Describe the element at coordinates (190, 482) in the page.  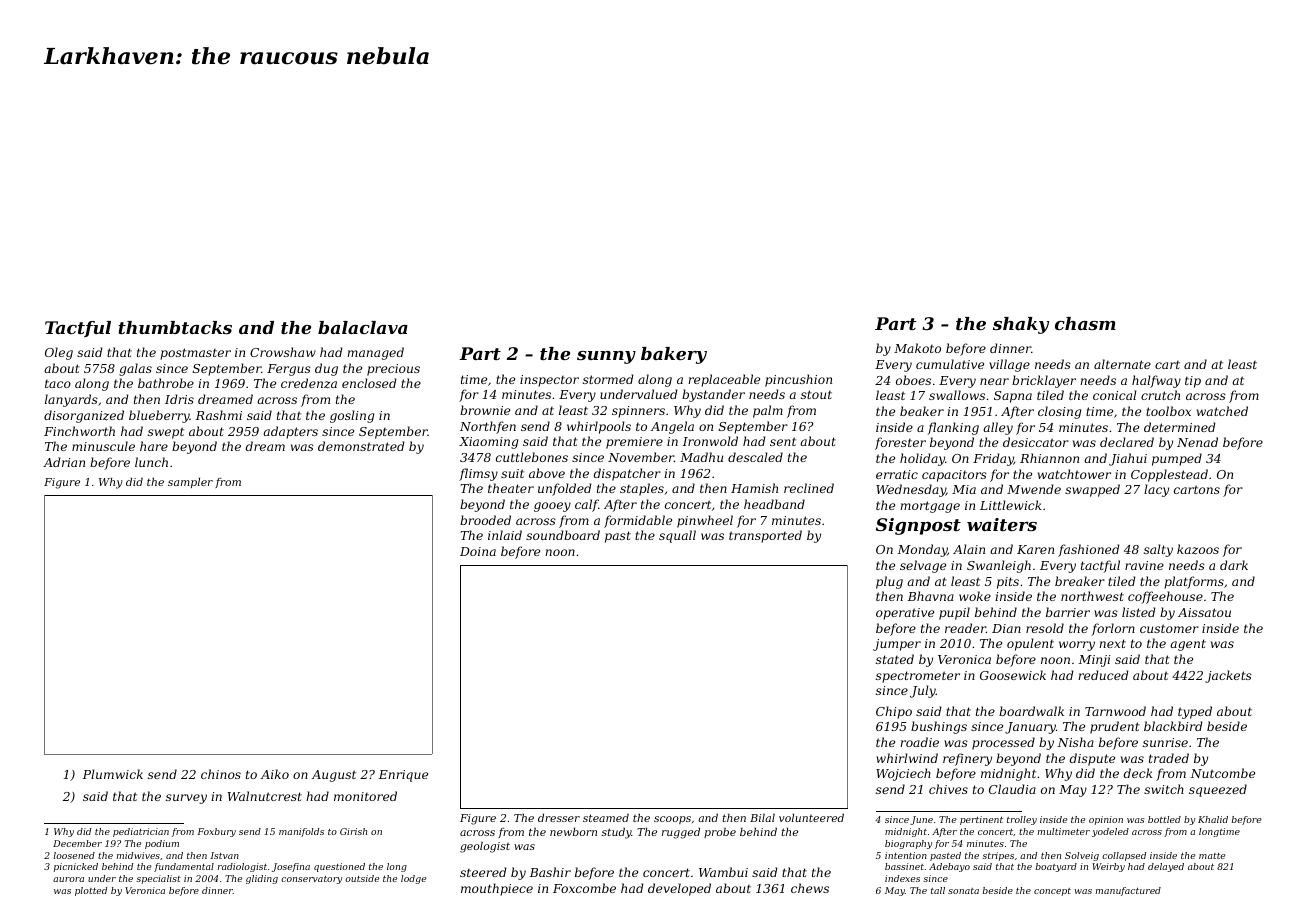
I see `sampler` at that location.
